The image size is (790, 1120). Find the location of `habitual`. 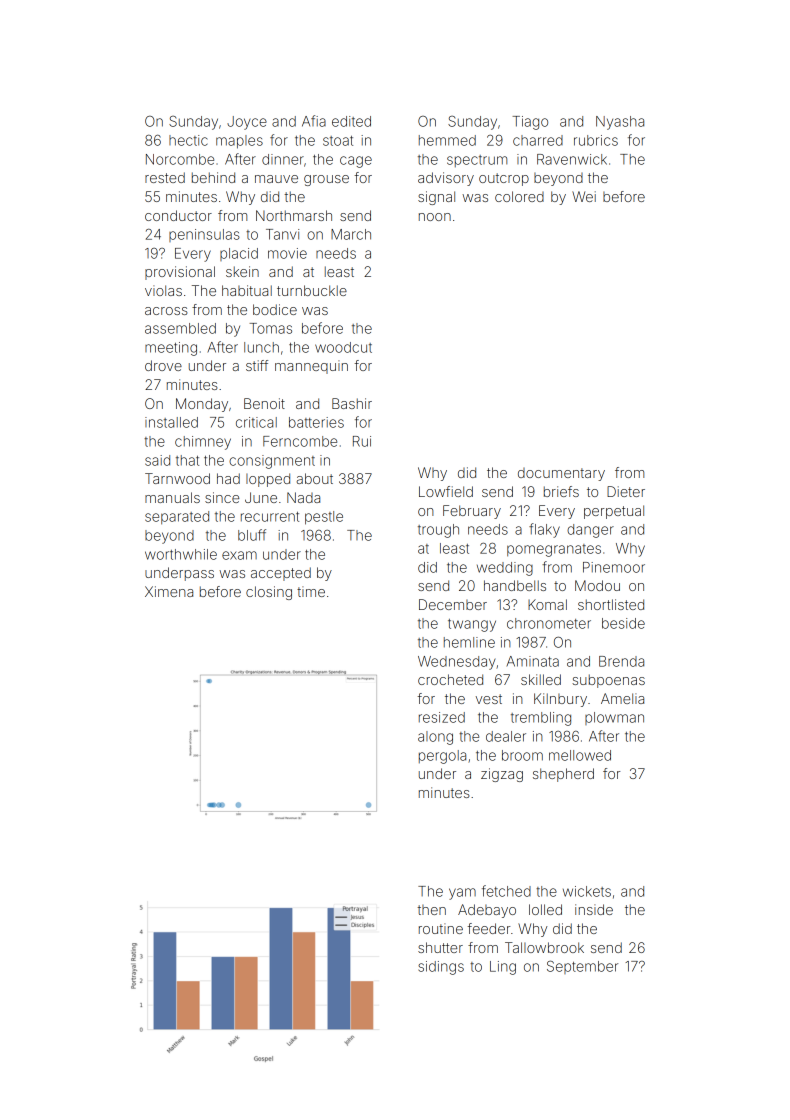

habitual is located at coordinates (247, 290).
